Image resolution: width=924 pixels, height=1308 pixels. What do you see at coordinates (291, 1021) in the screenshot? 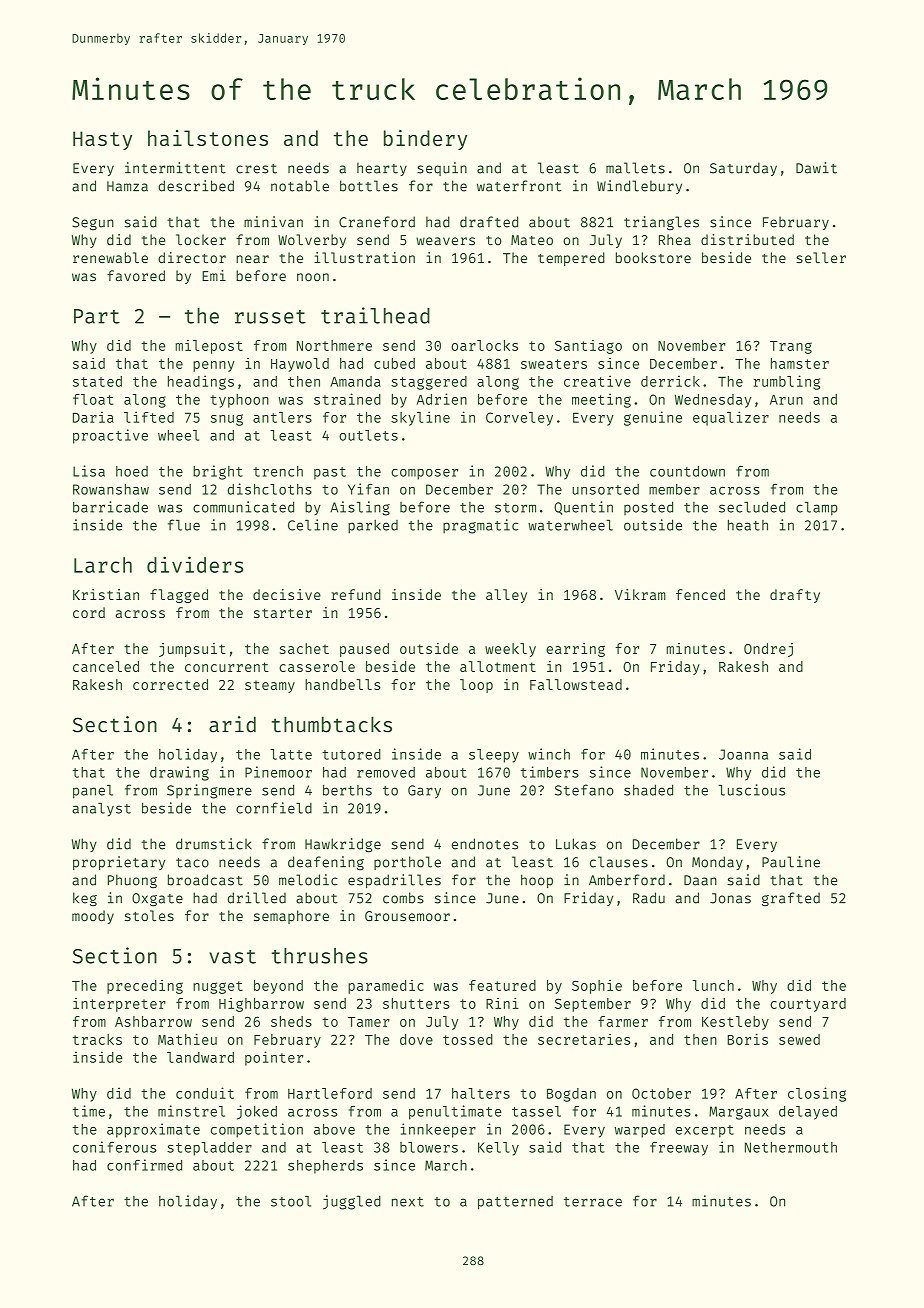
I see `sheds` at bounding box center [291, 1021].
